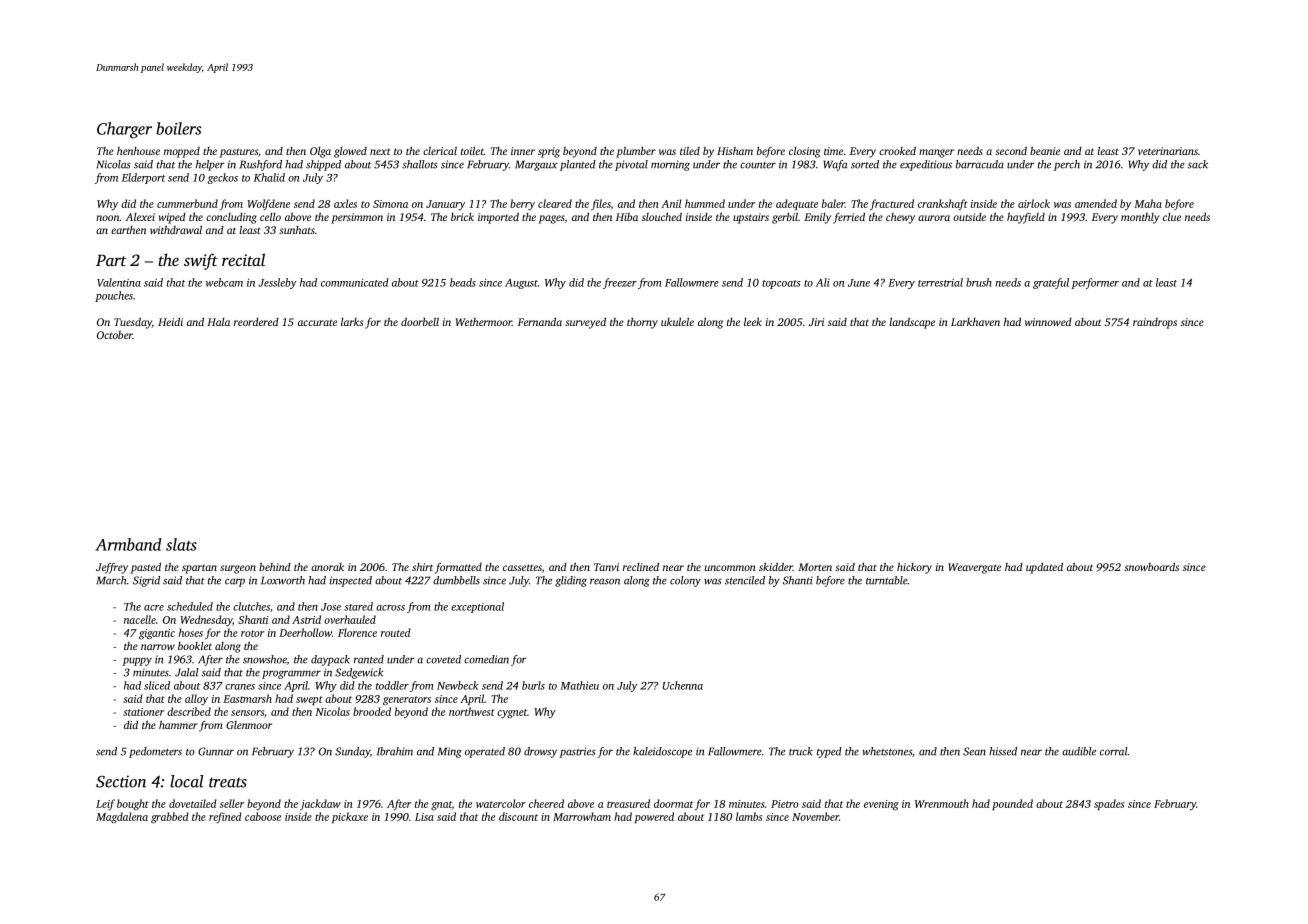  What do you see at coordinates (753, 321) in the document?
I see `leek` at bounding box center [753, 321].
